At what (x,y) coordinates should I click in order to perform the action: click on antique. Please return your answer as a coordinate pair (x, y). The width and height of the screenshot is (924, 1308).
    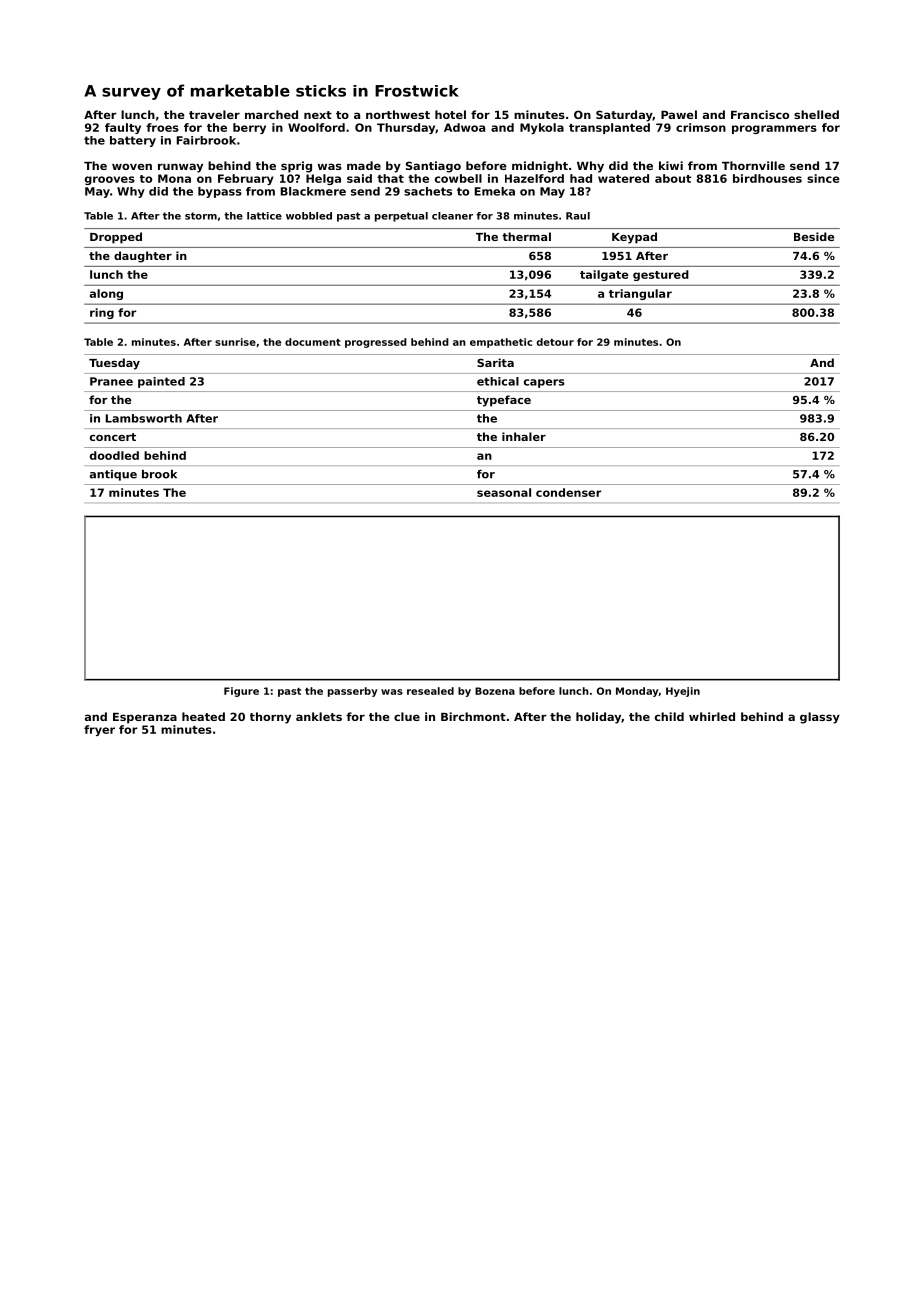
    Looking at the image, I should click on (113, 475).
